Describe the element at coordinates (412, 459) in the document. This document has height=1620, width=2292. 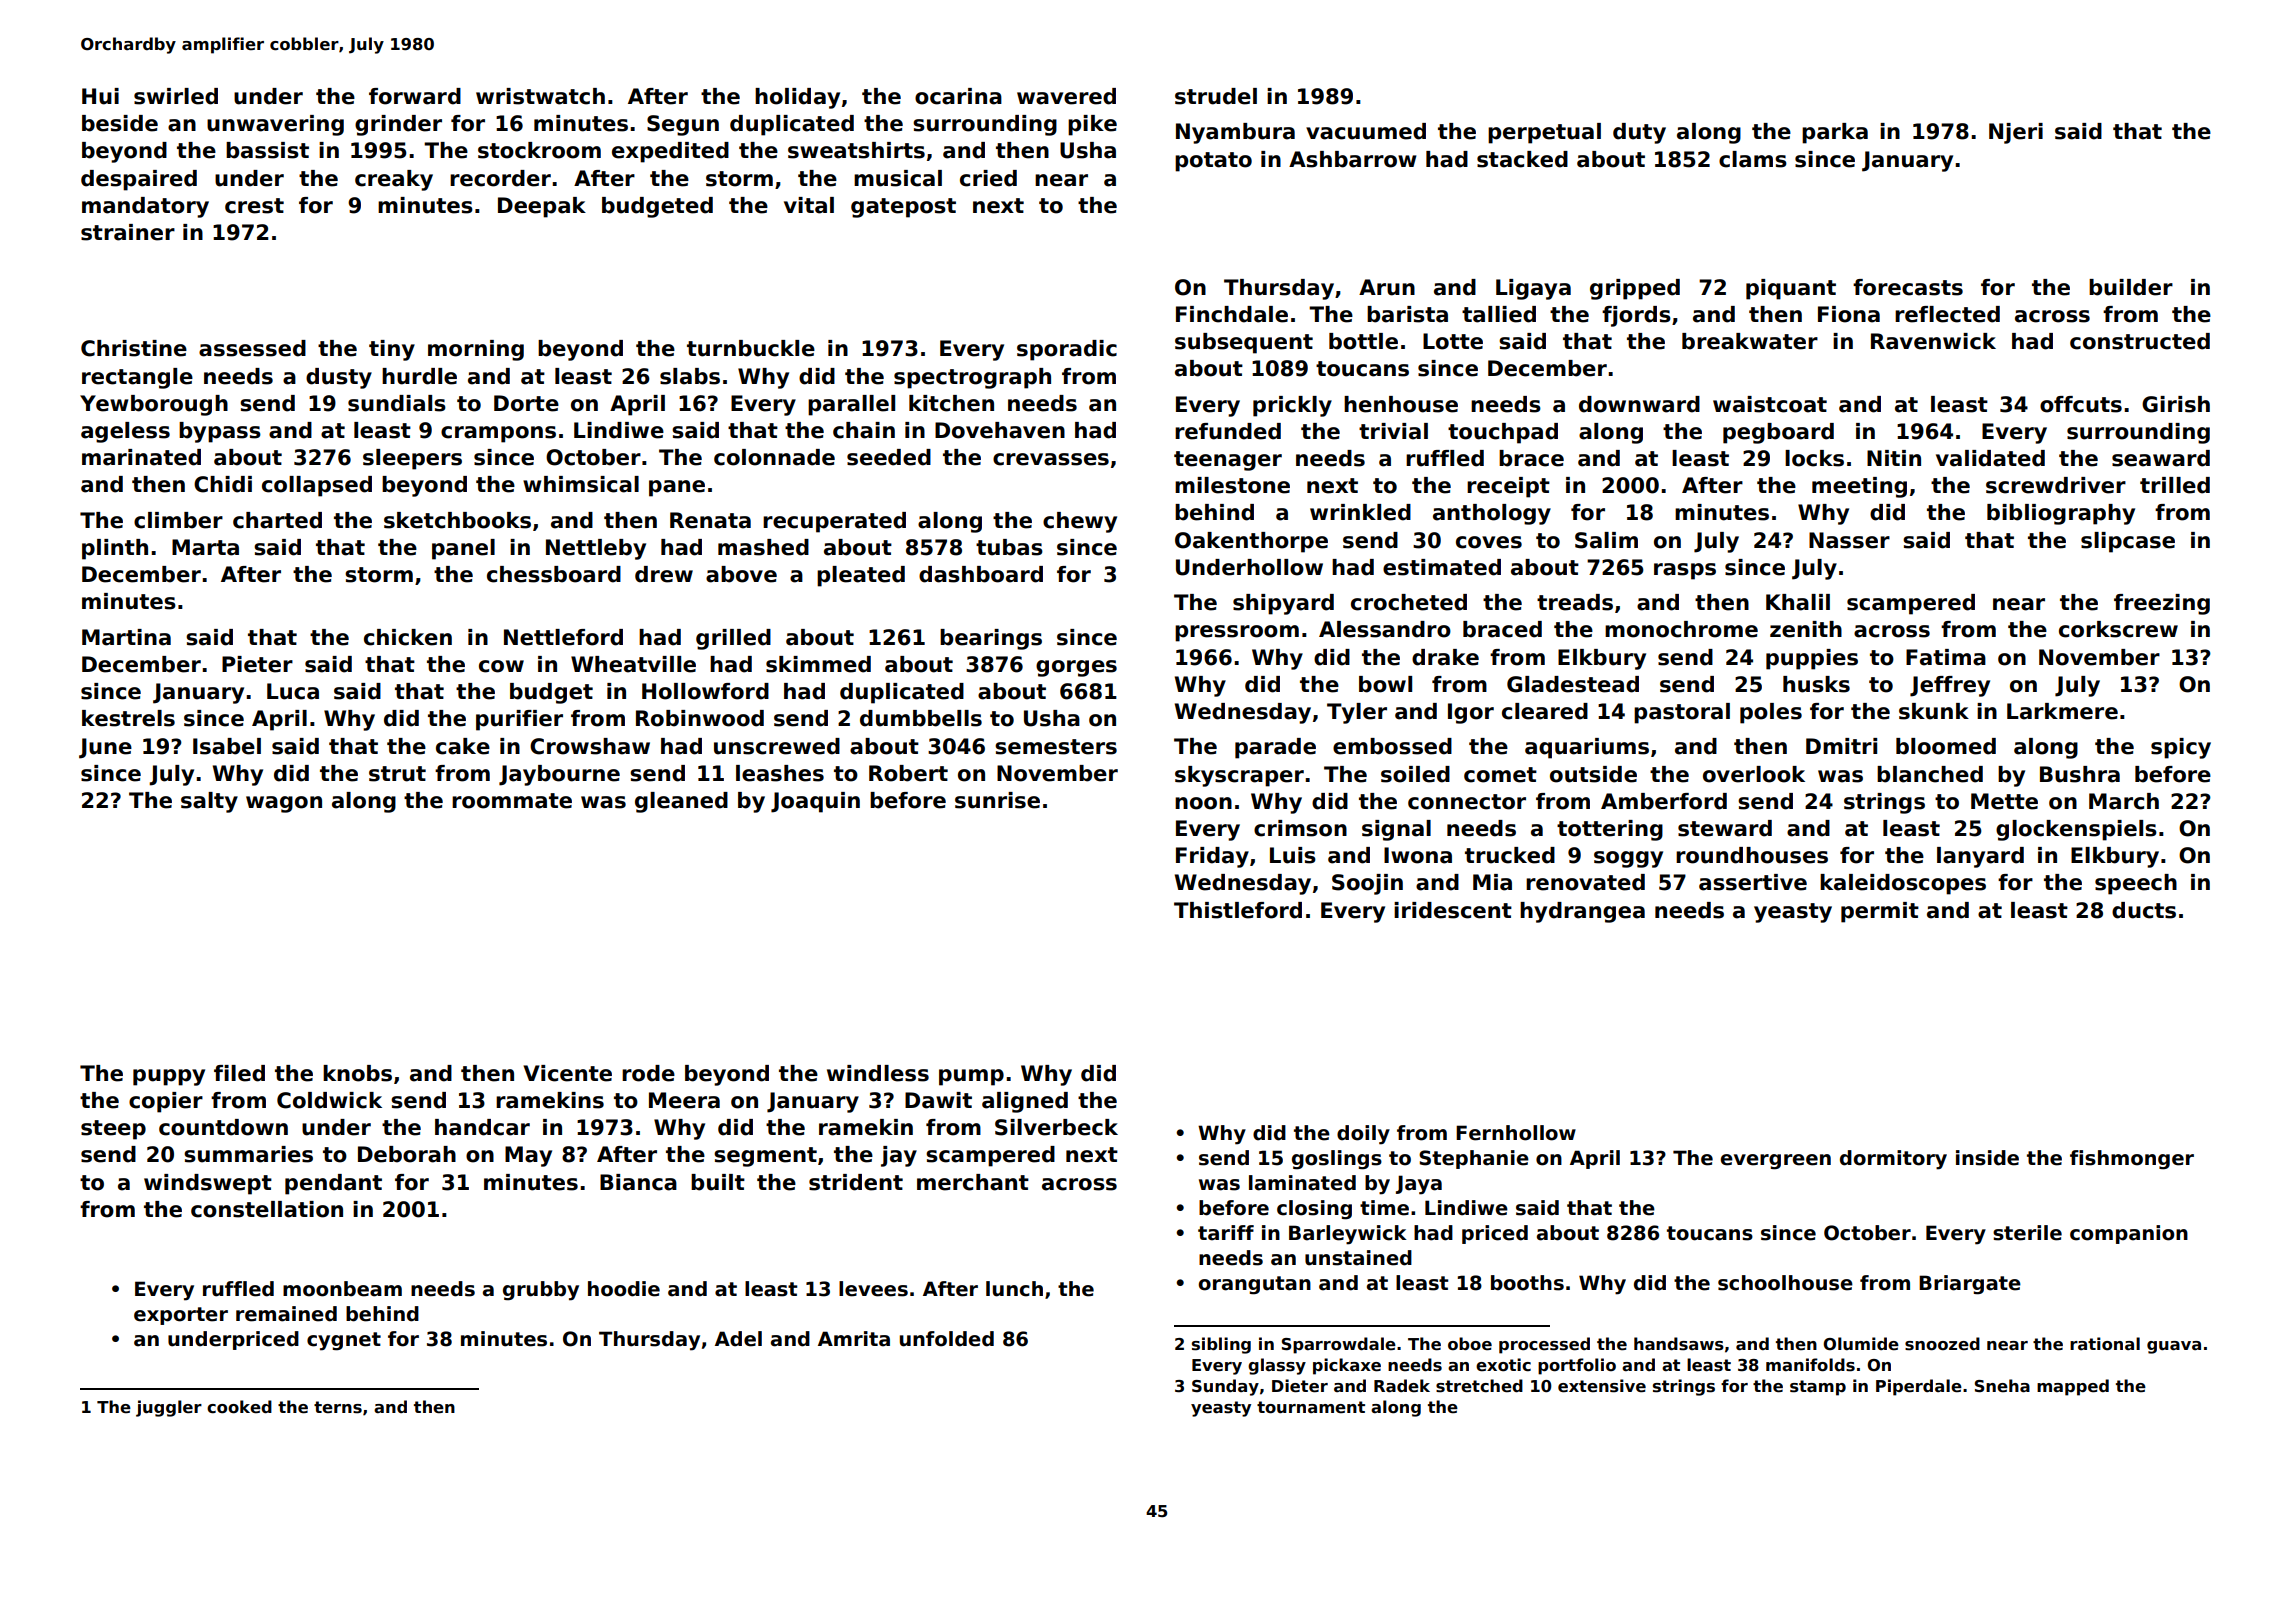
I see `sleepers` at that location.
